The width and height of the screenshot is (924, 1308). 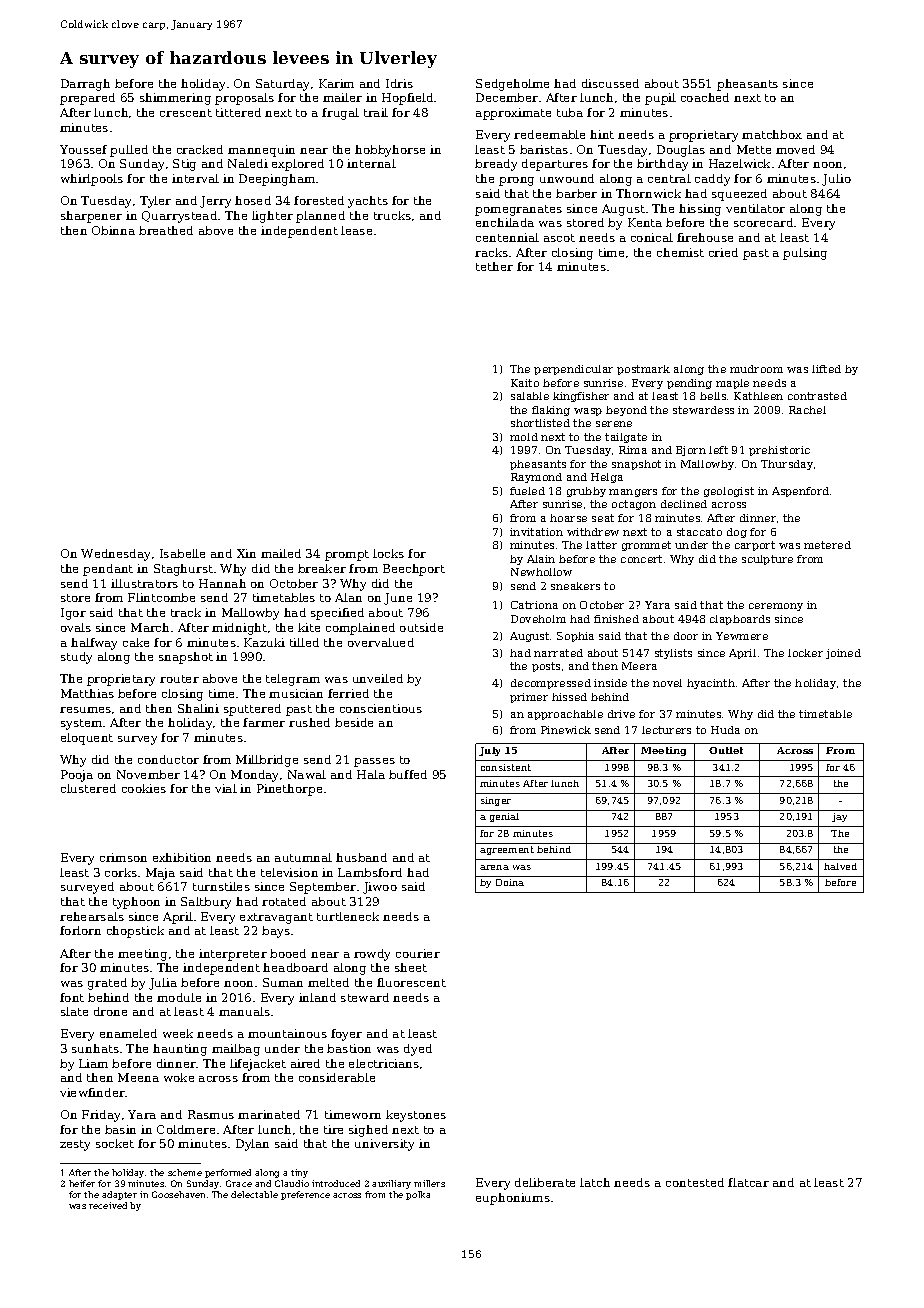 What do you see at coordinates (718, 450) in the screenshot?
I see `left` at bounding box center [718, 450].
